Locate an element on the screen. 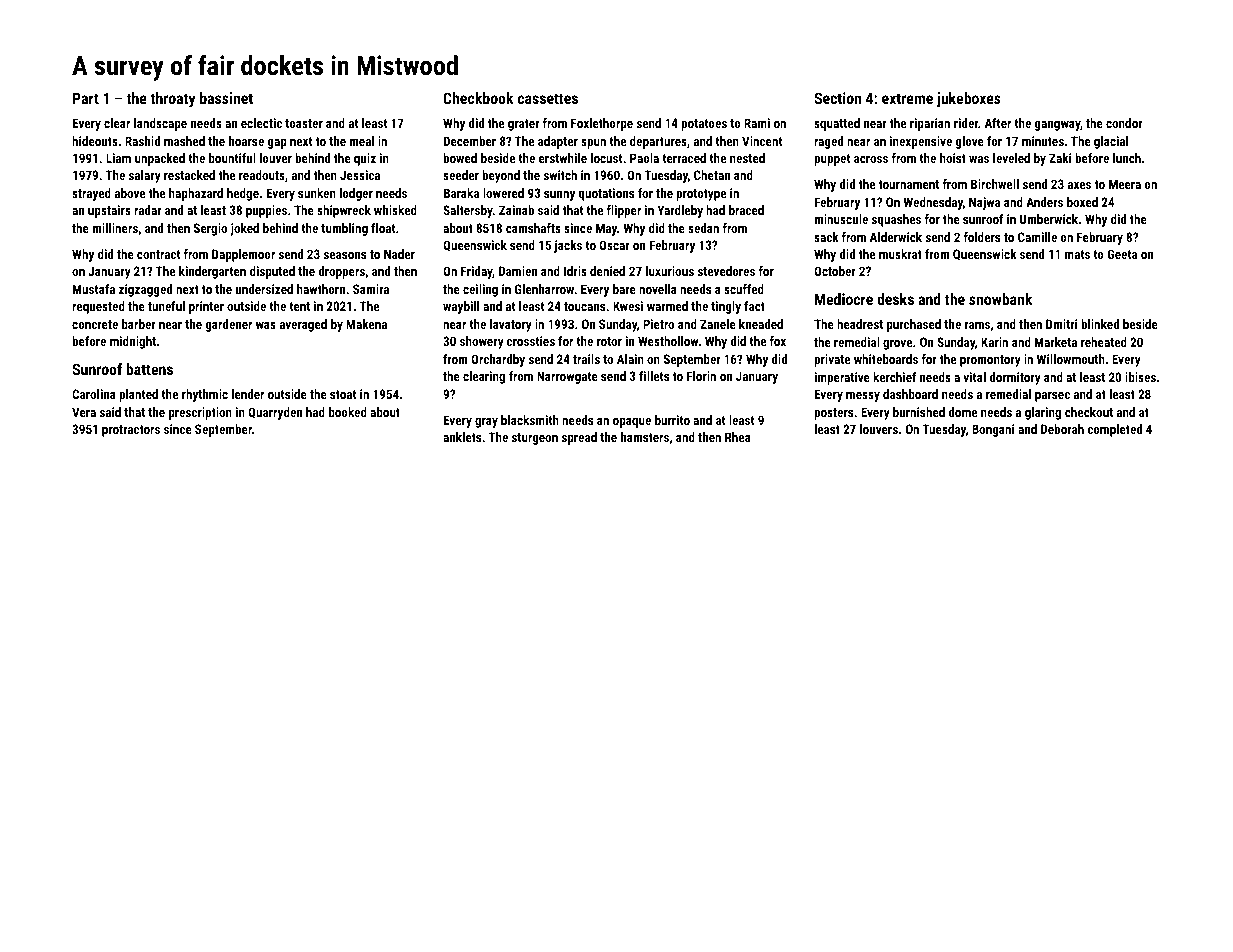  private is located at coordinates (832, 360).
